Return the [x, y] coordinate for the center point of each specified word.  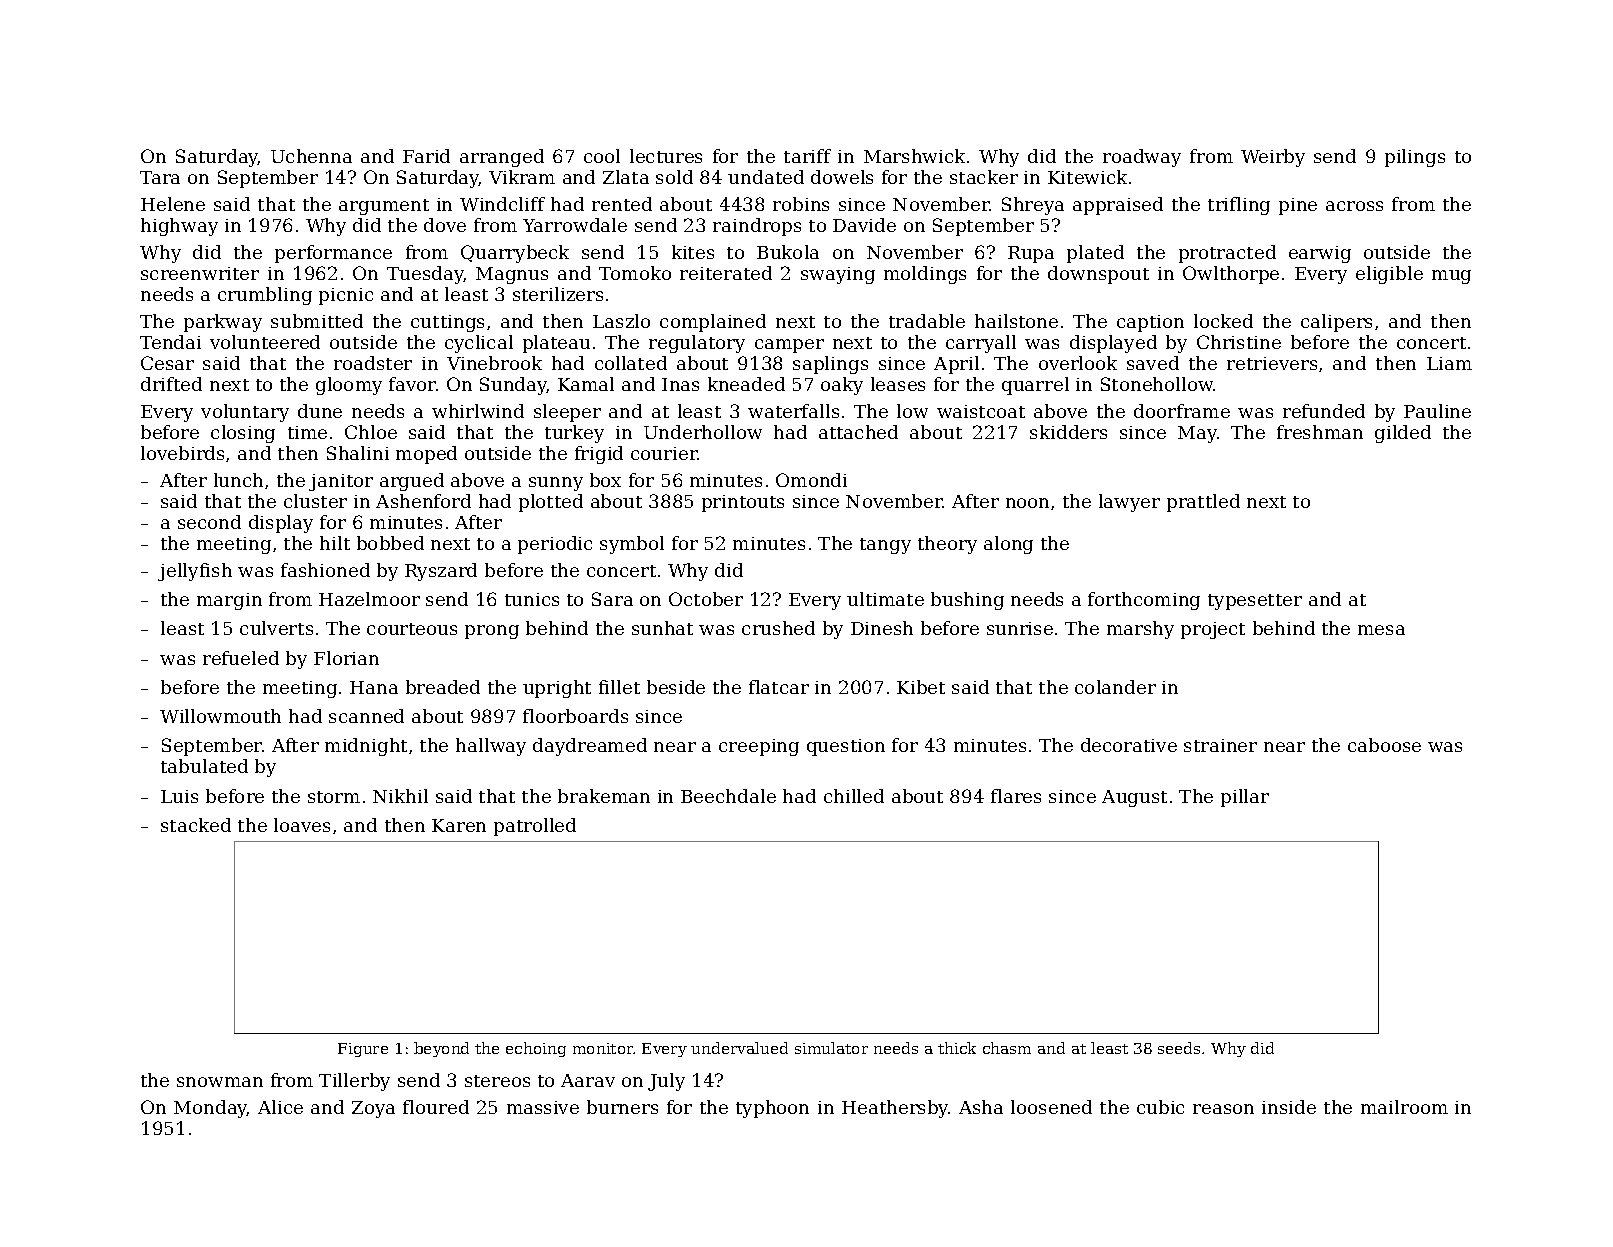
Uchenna [311, 156]
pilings [1415, 158]
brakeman [604, 796]
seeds [1179, 1048]
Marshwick [914, 156]
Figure [363, 1050]
